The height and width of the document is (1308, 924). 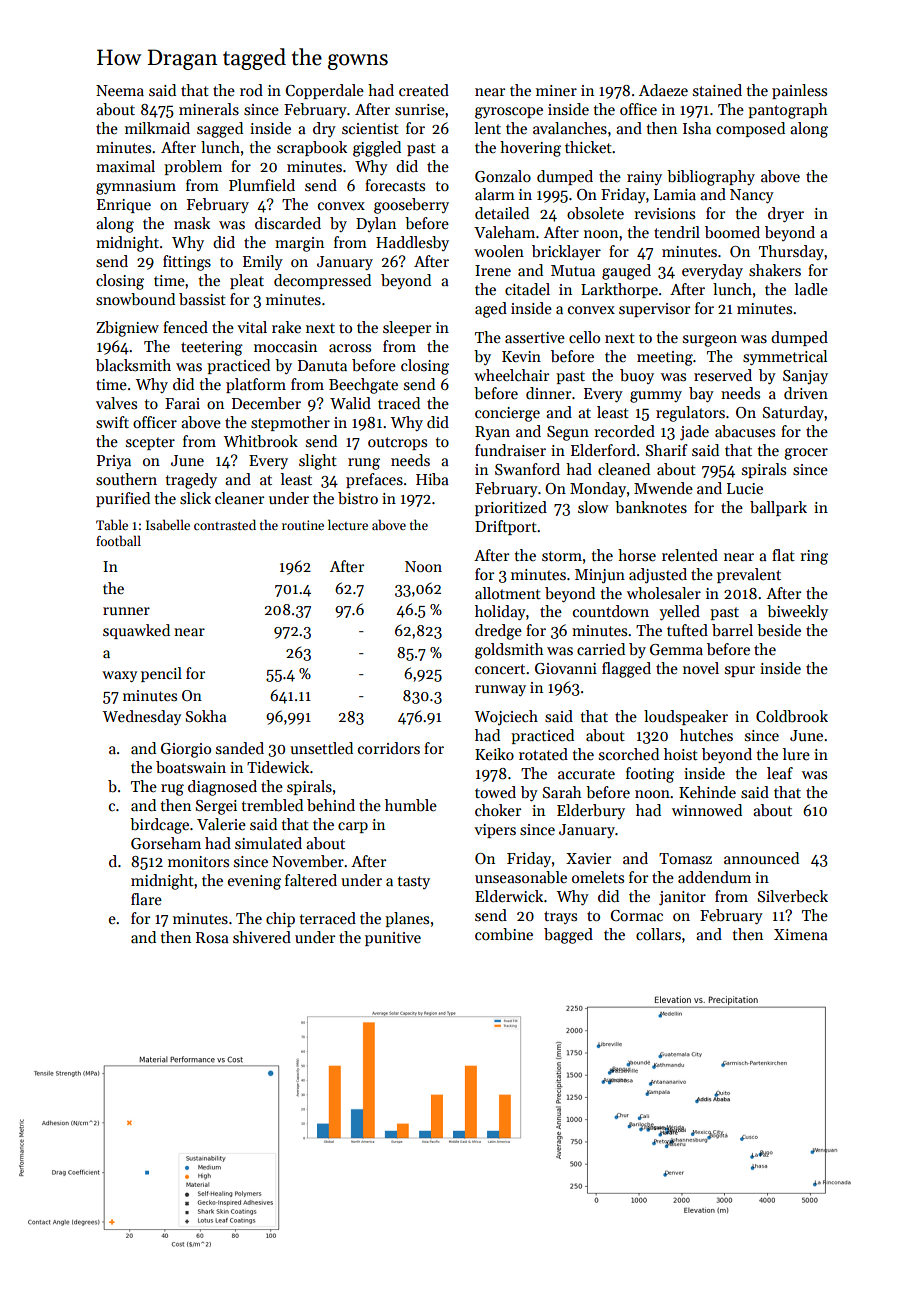 What do you see at coordinates (393, 939) in the document?
I see `punitive` at bounding box center [393, 939].
